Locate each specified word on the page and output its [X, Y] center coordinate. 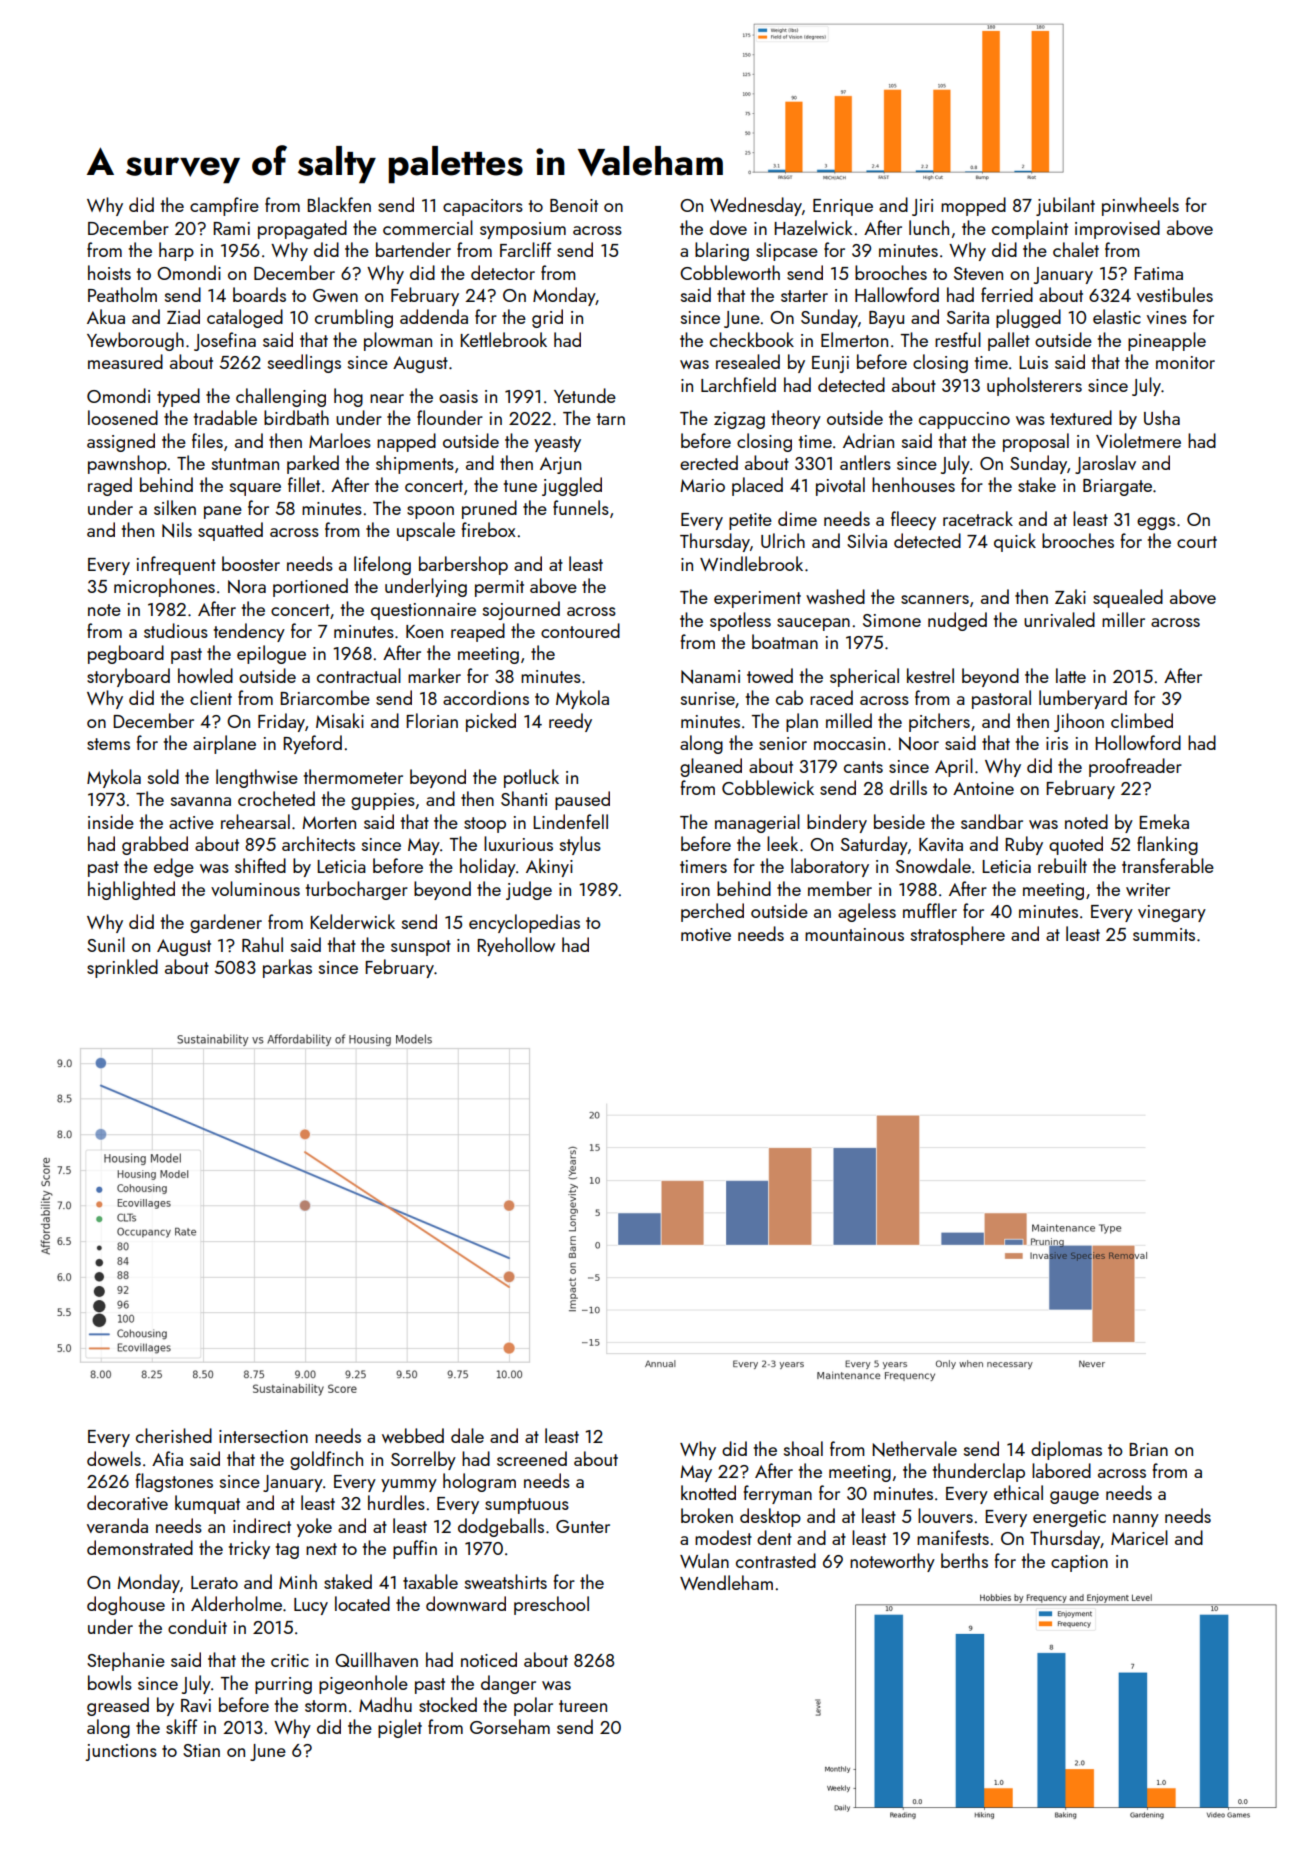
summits [1164, 934]
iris [1057, 743]
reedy [570, 722]
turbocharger [357, 890]
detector [503, 272]
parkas [287, 968]
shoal [803, 1448]
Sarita [968, 317]
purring [283, 1685]
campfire [224, 206]
